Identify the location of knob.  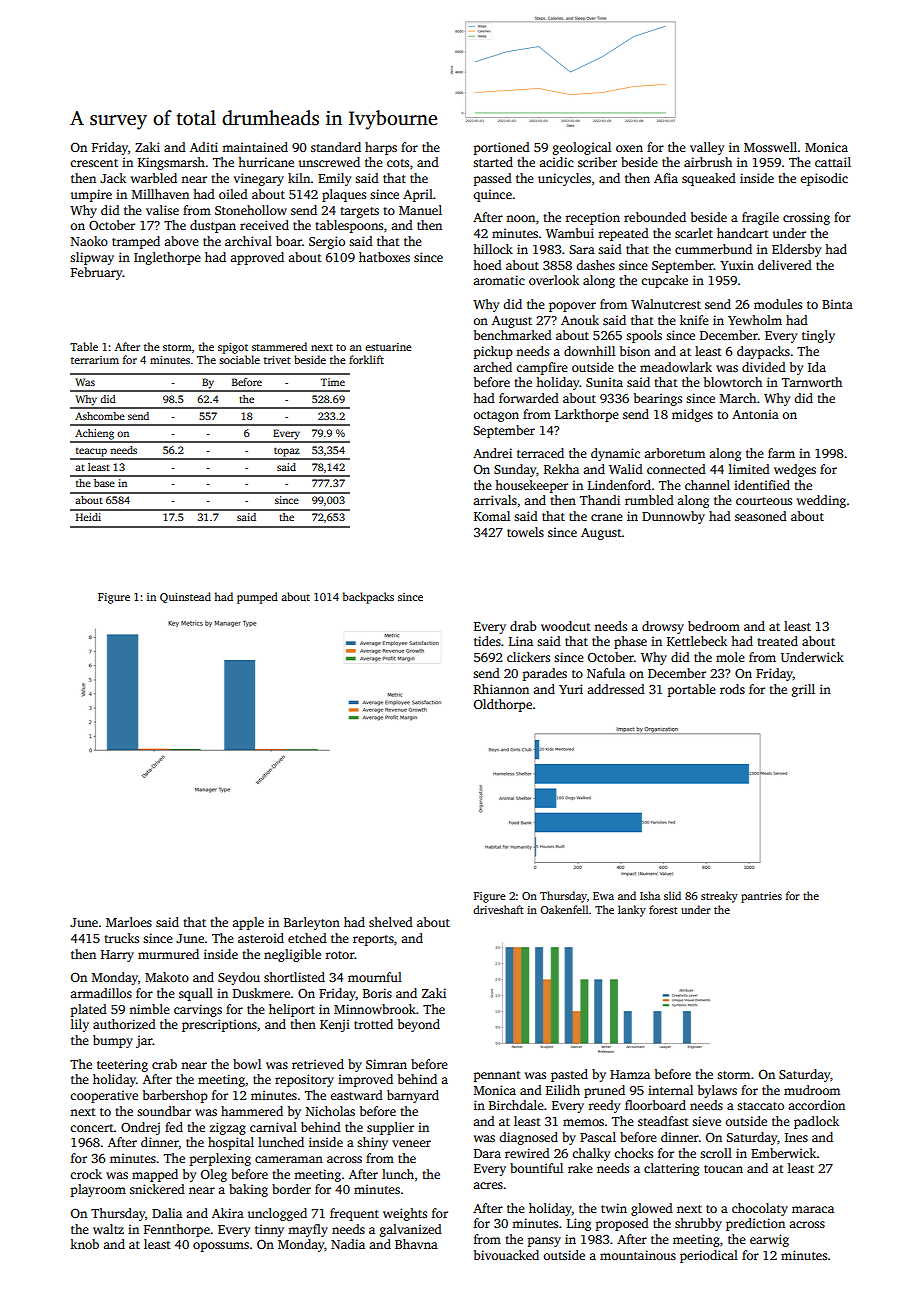
(84, 1244).
